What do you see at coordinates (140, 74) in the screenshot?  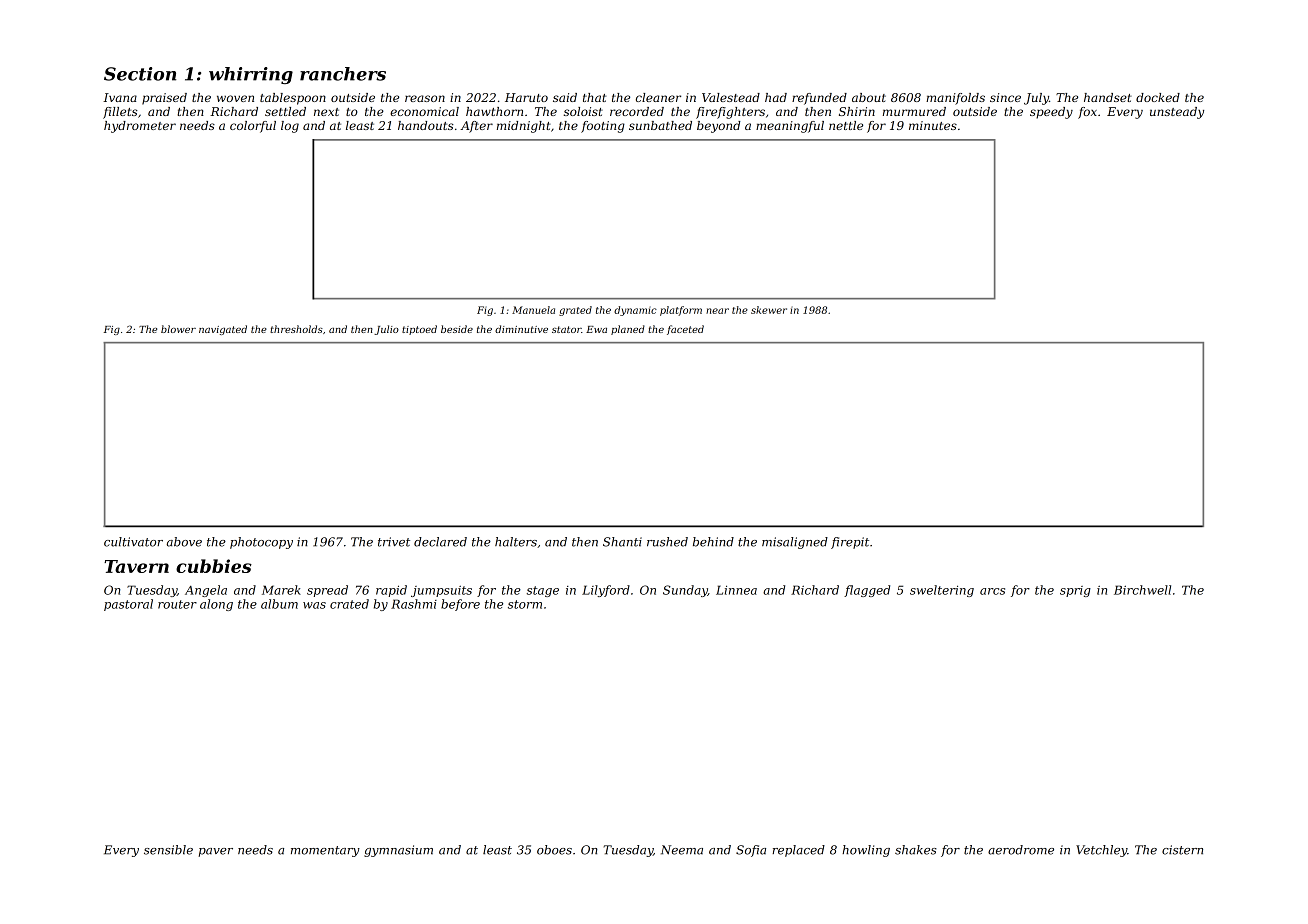 I see `Section` at bounding box center [140, 74].
